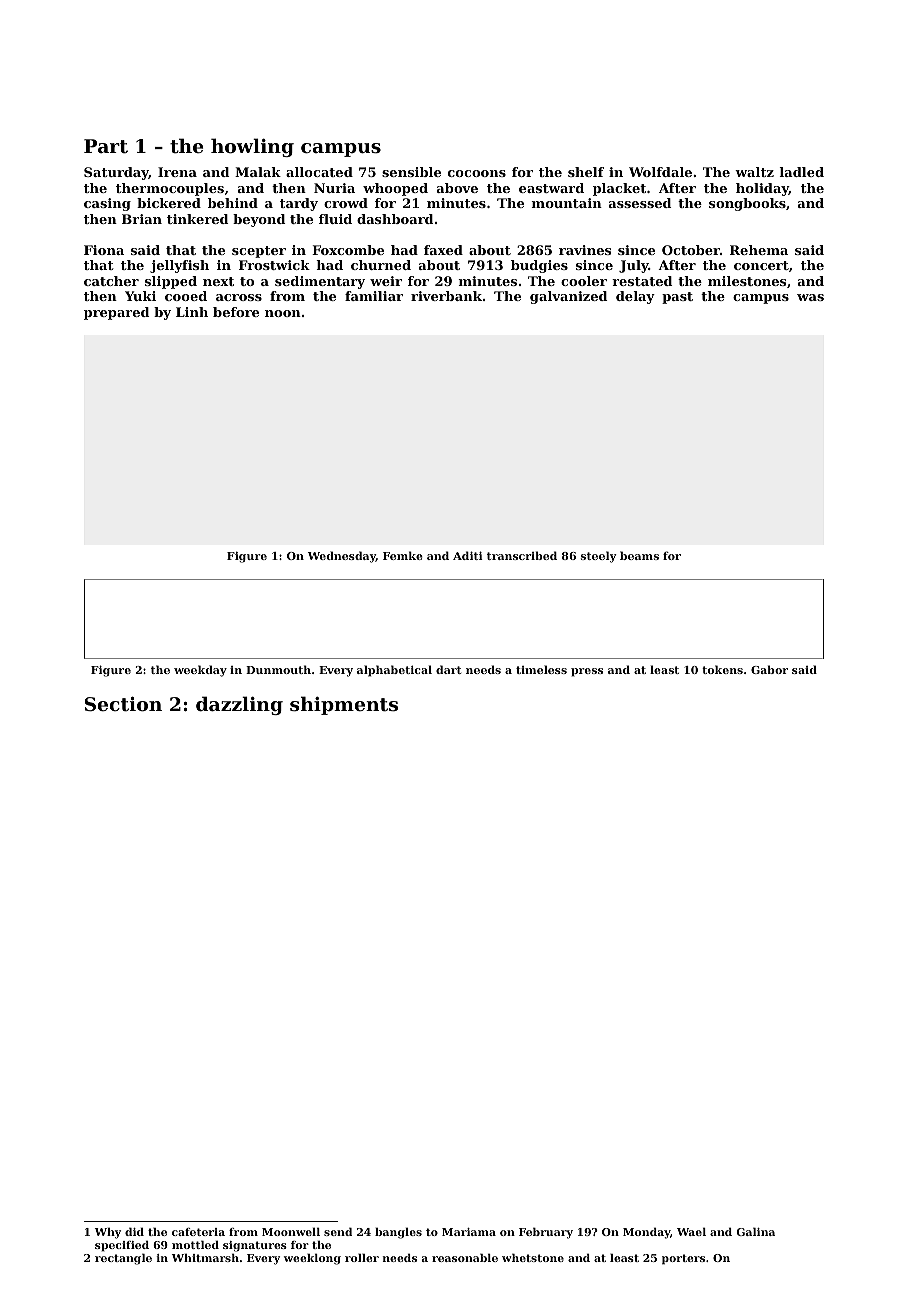  What do you see at coordinates (411, 172) in the screenshot?
I see `sensible` at bounding box center [411, 172].
